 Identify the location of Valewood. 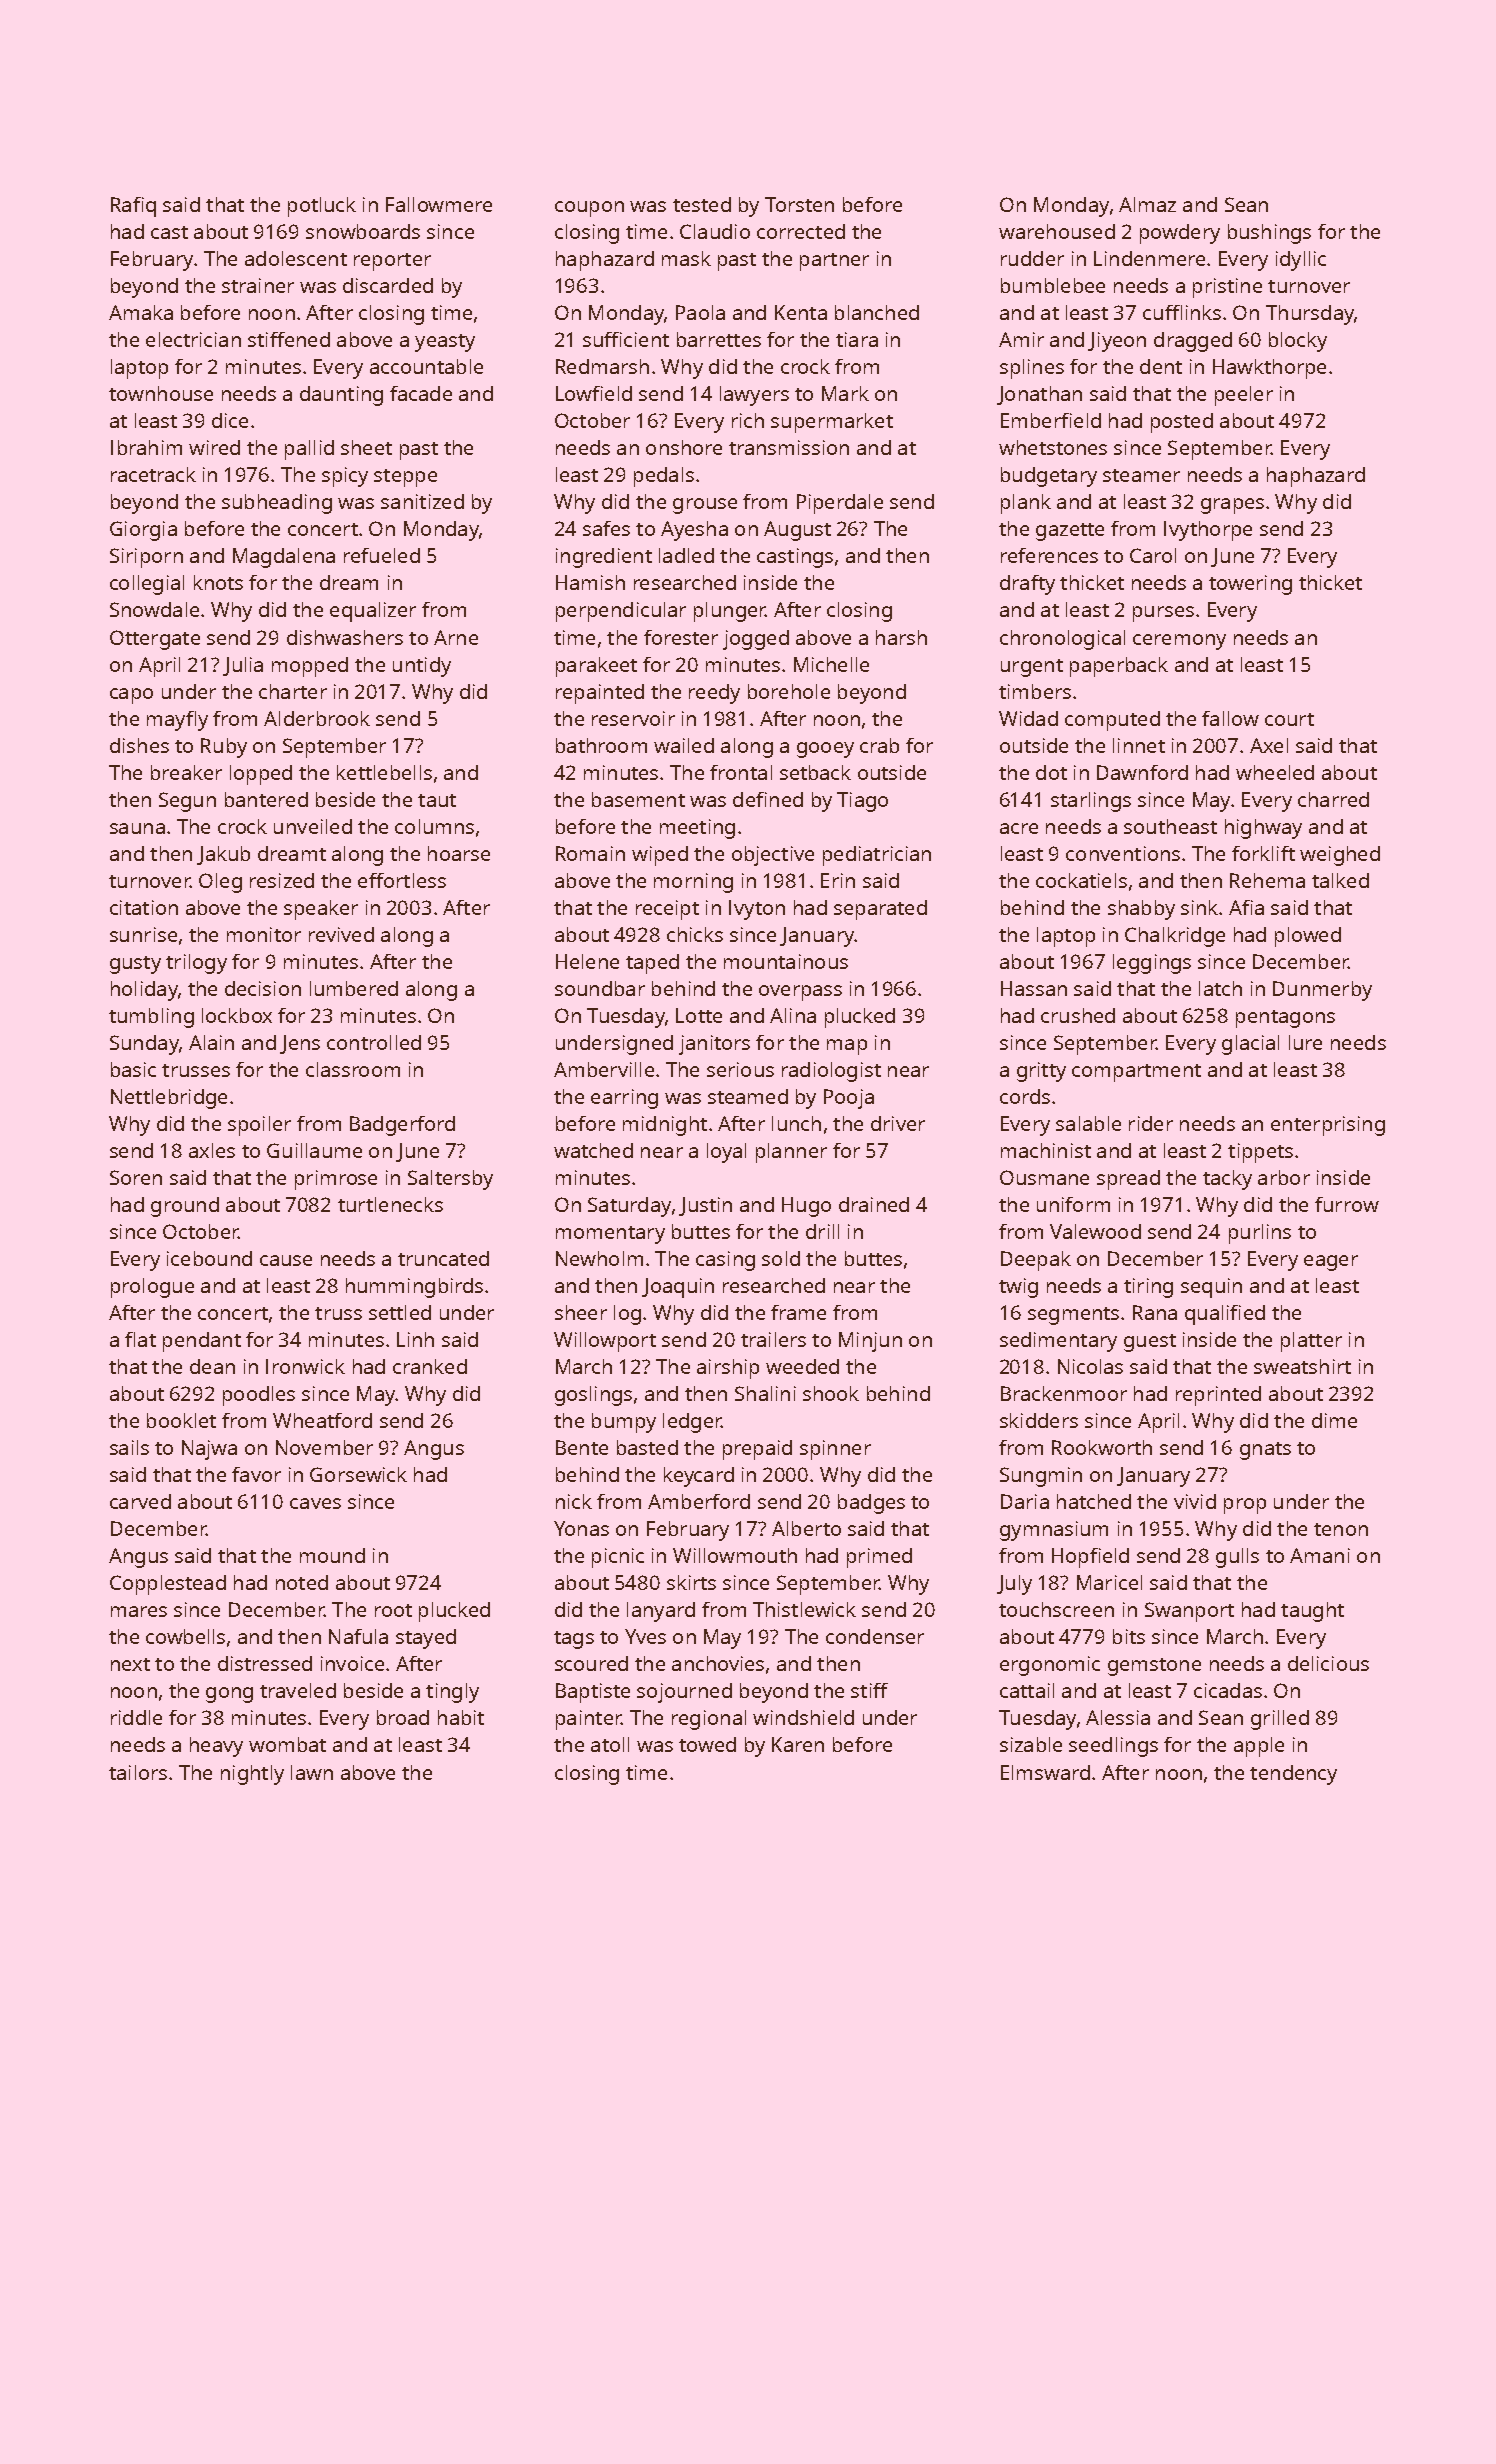
(1095, 1231).
